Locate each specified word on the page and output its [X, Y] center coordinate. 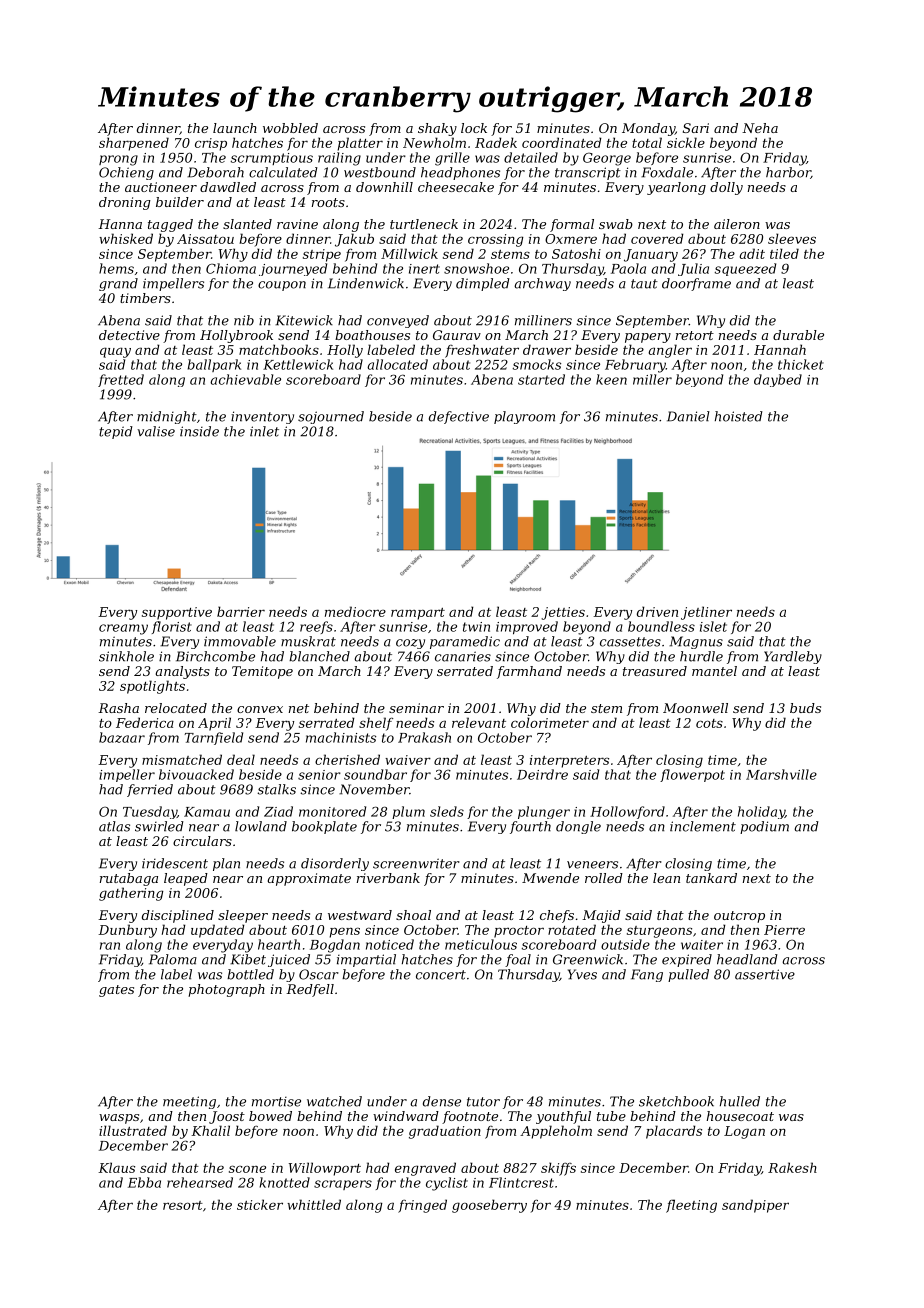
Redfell [310, 990]
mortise [276, 1102]
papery [648, 338]
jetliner [706, 613]
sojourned [331, 417]
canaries [463, 656]
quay [115, 352]
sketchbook [676, 1101]
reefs [316, 627]
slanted [247, 224]
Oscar [319, 974]
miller [652, 379]
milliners [543, 320]
